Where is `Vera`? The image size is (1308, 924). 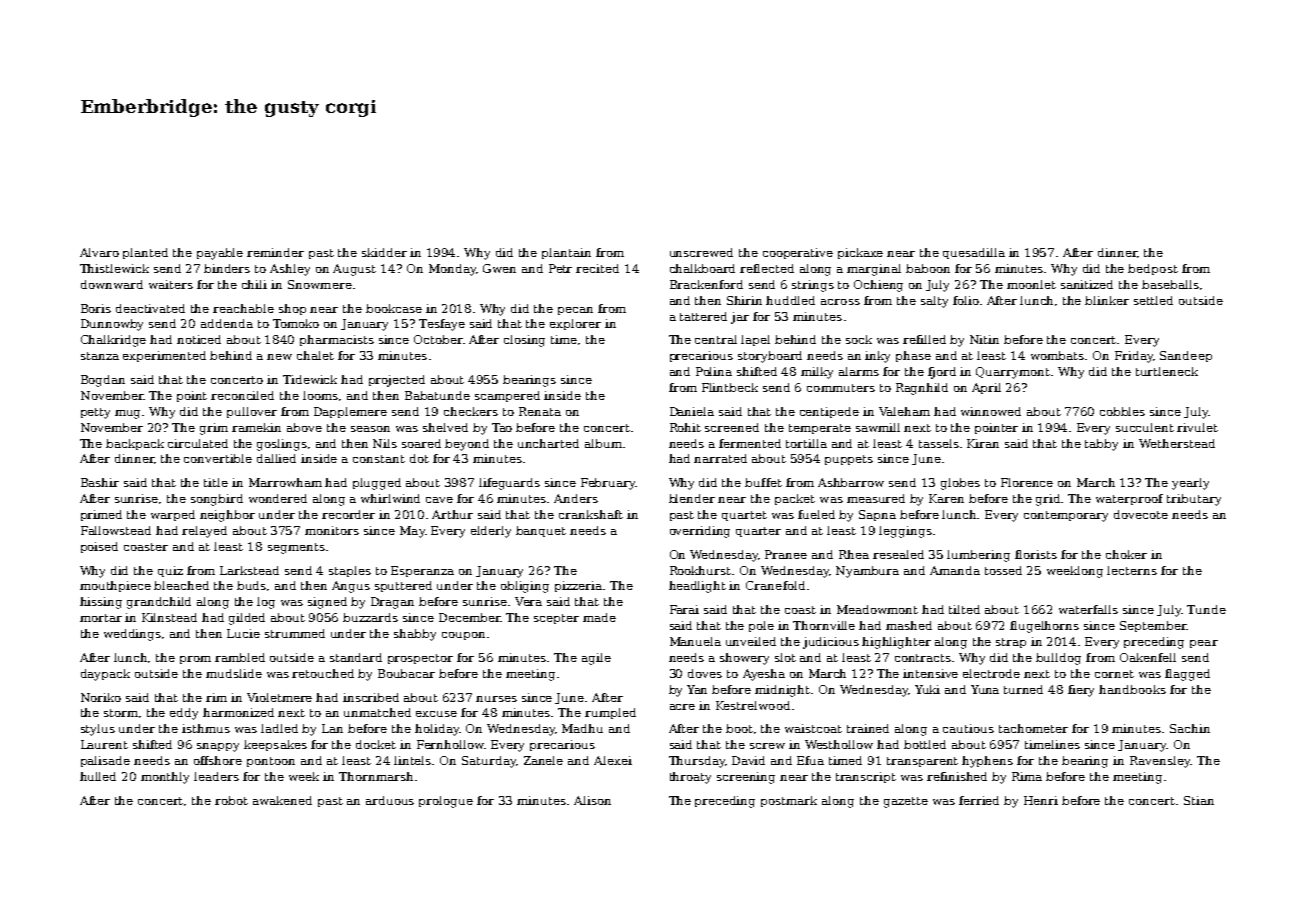 Vera is located at coordinates (528, 601).
